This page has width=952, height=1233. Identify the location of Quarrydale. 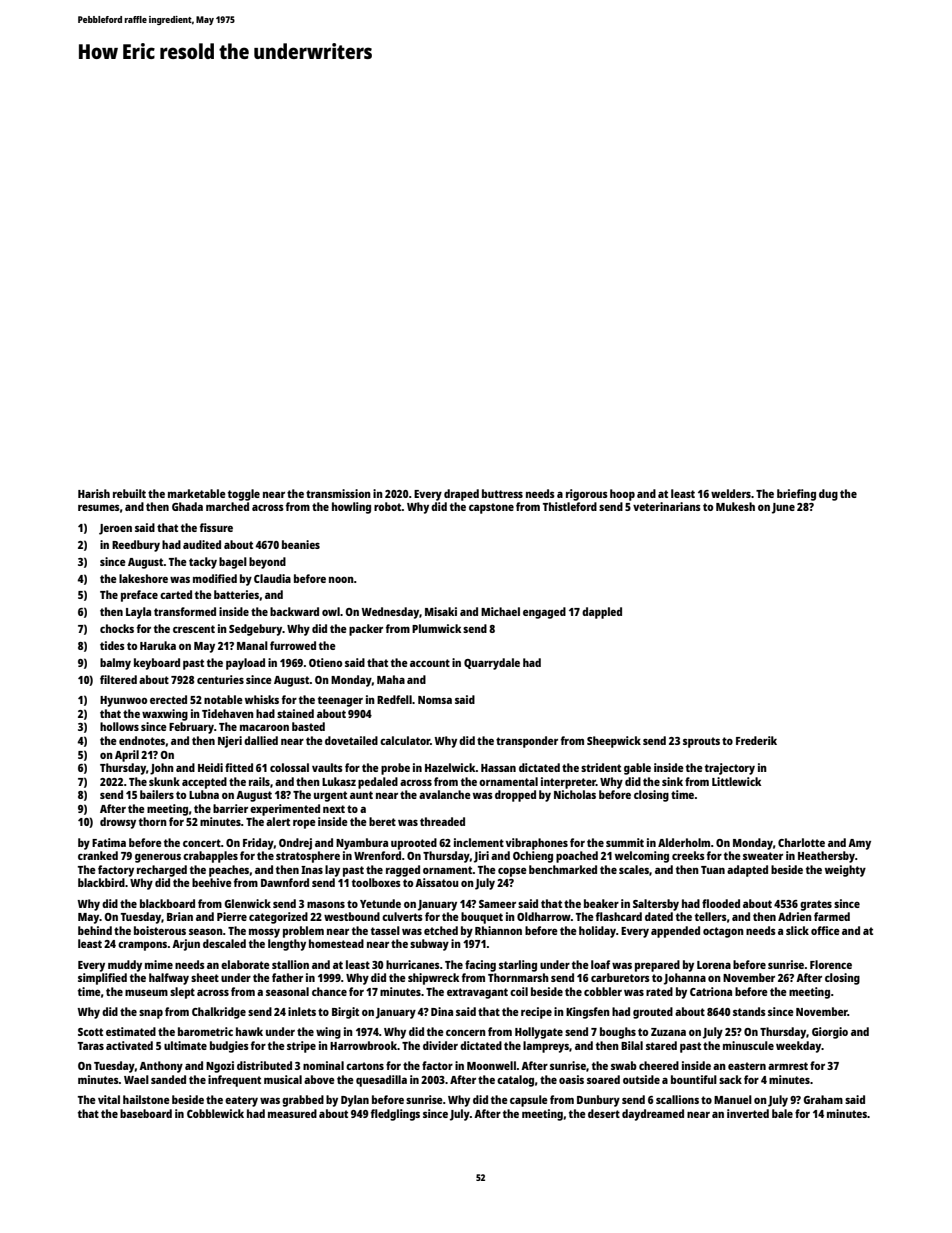
(492, 664).
